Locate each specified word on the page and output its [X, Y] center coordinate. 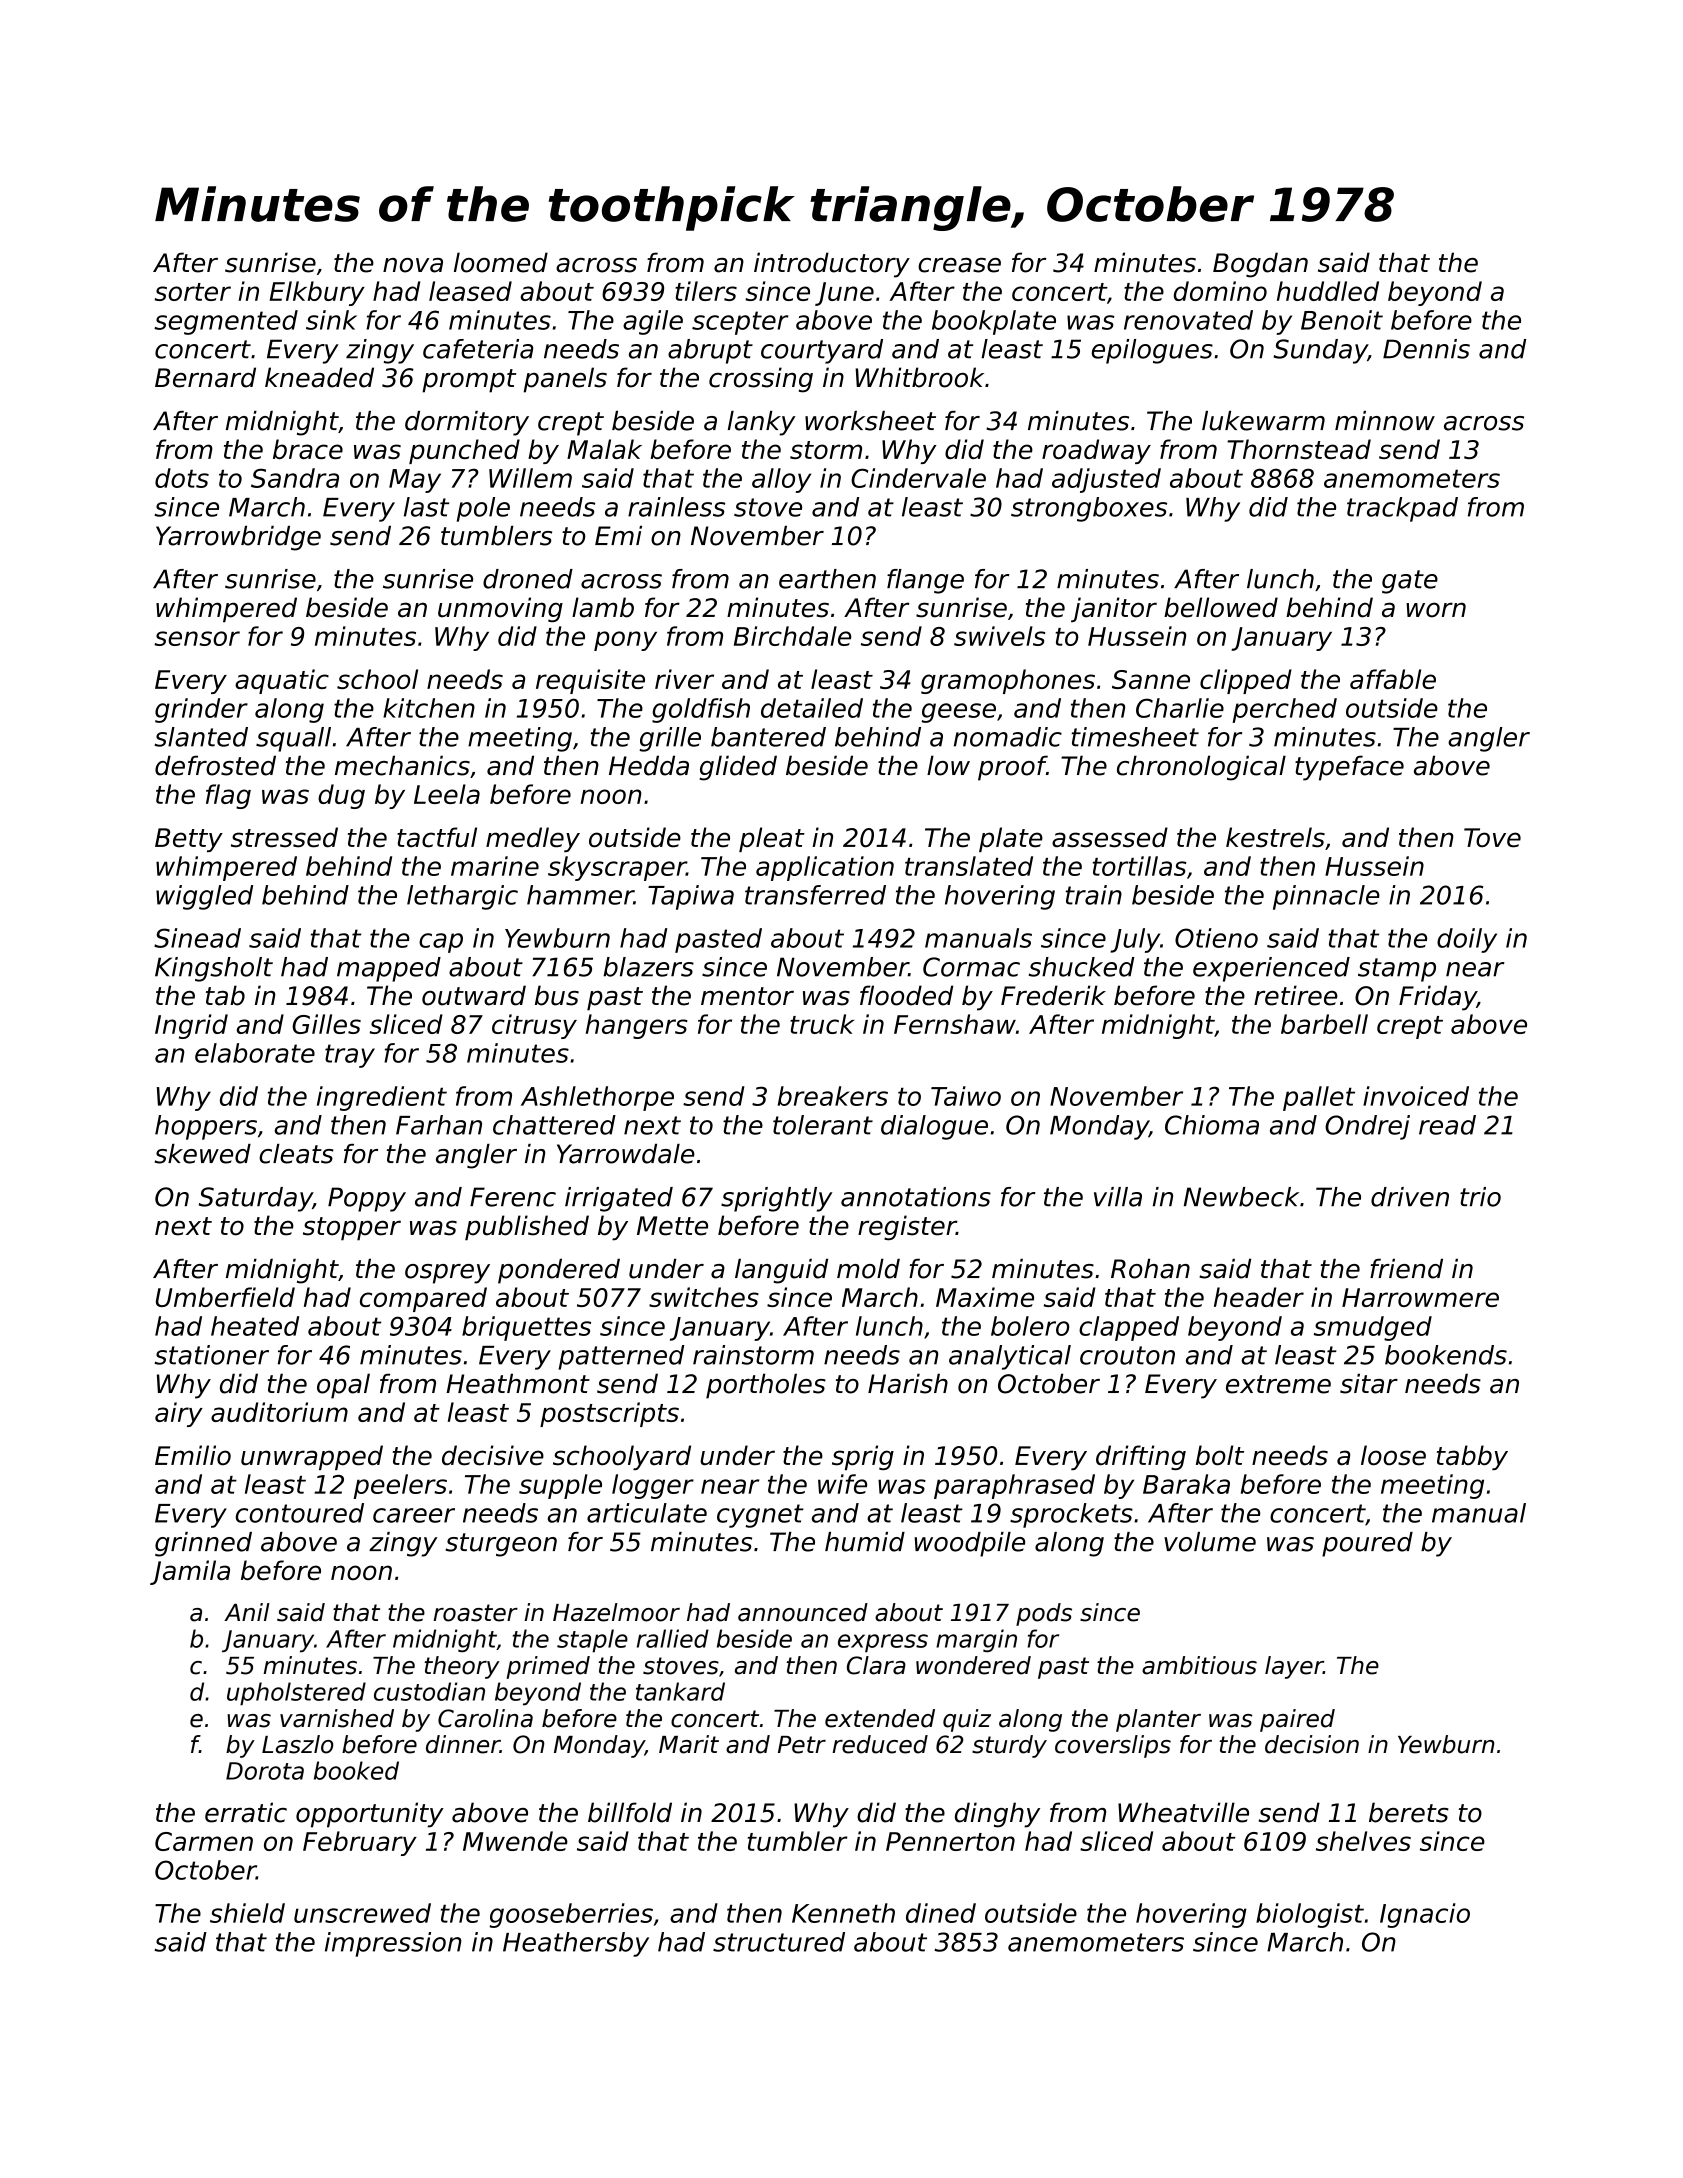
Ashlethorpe [597, 1098]
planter [1158, 1720]
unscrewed [362, 1913]
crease [959, 265]
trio [1480, 1197]
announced [803, 1612]
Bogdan [1260, 265]
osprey [447, 1274]
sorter [192, 292]
